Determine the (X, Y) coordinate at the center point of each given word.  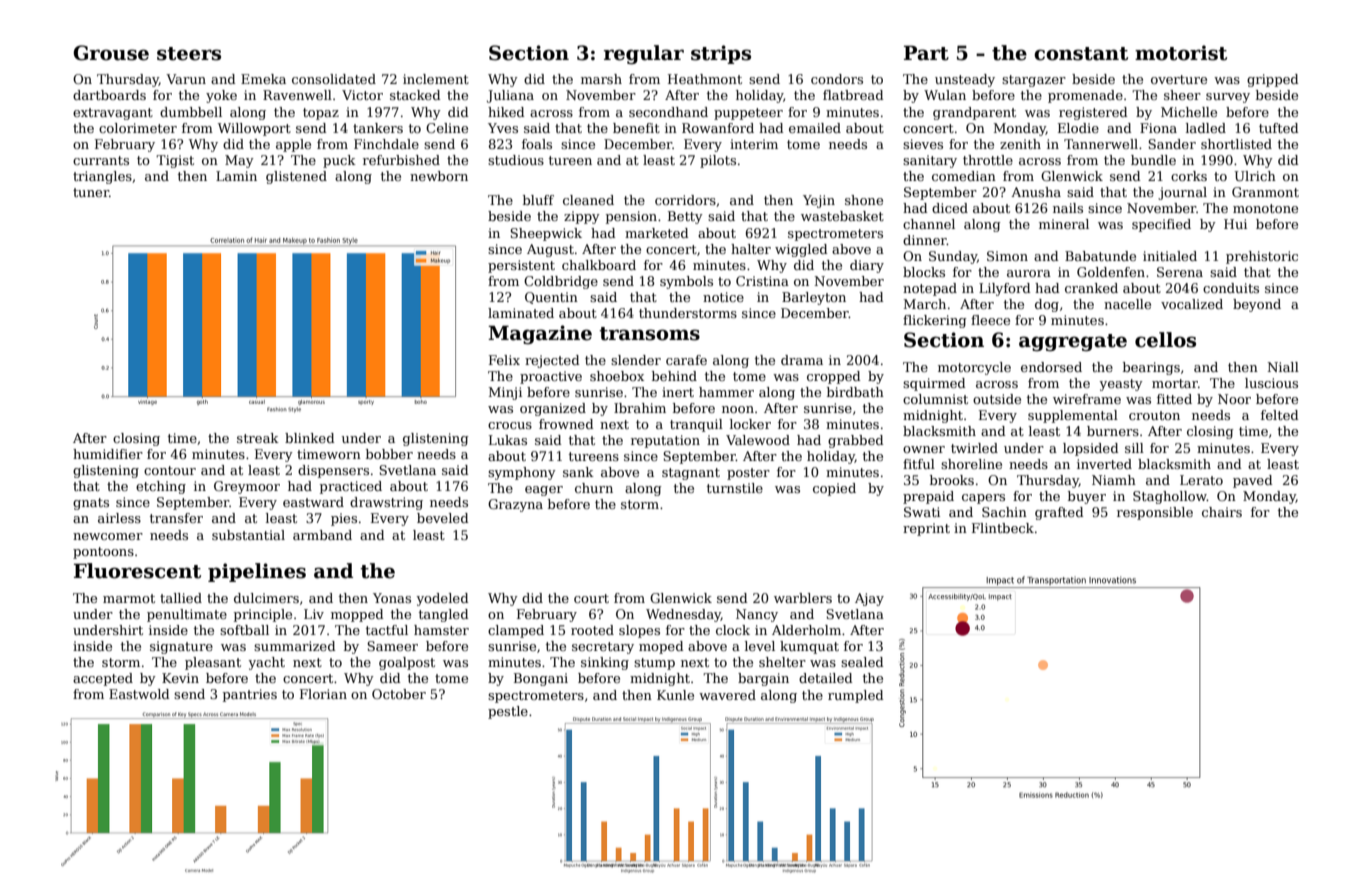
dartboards (109, 95)
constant (1081, 54)
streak (258, 438)
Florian (323, 694)
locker (750, 424)
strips (721, 54)
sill (1134, 448)
